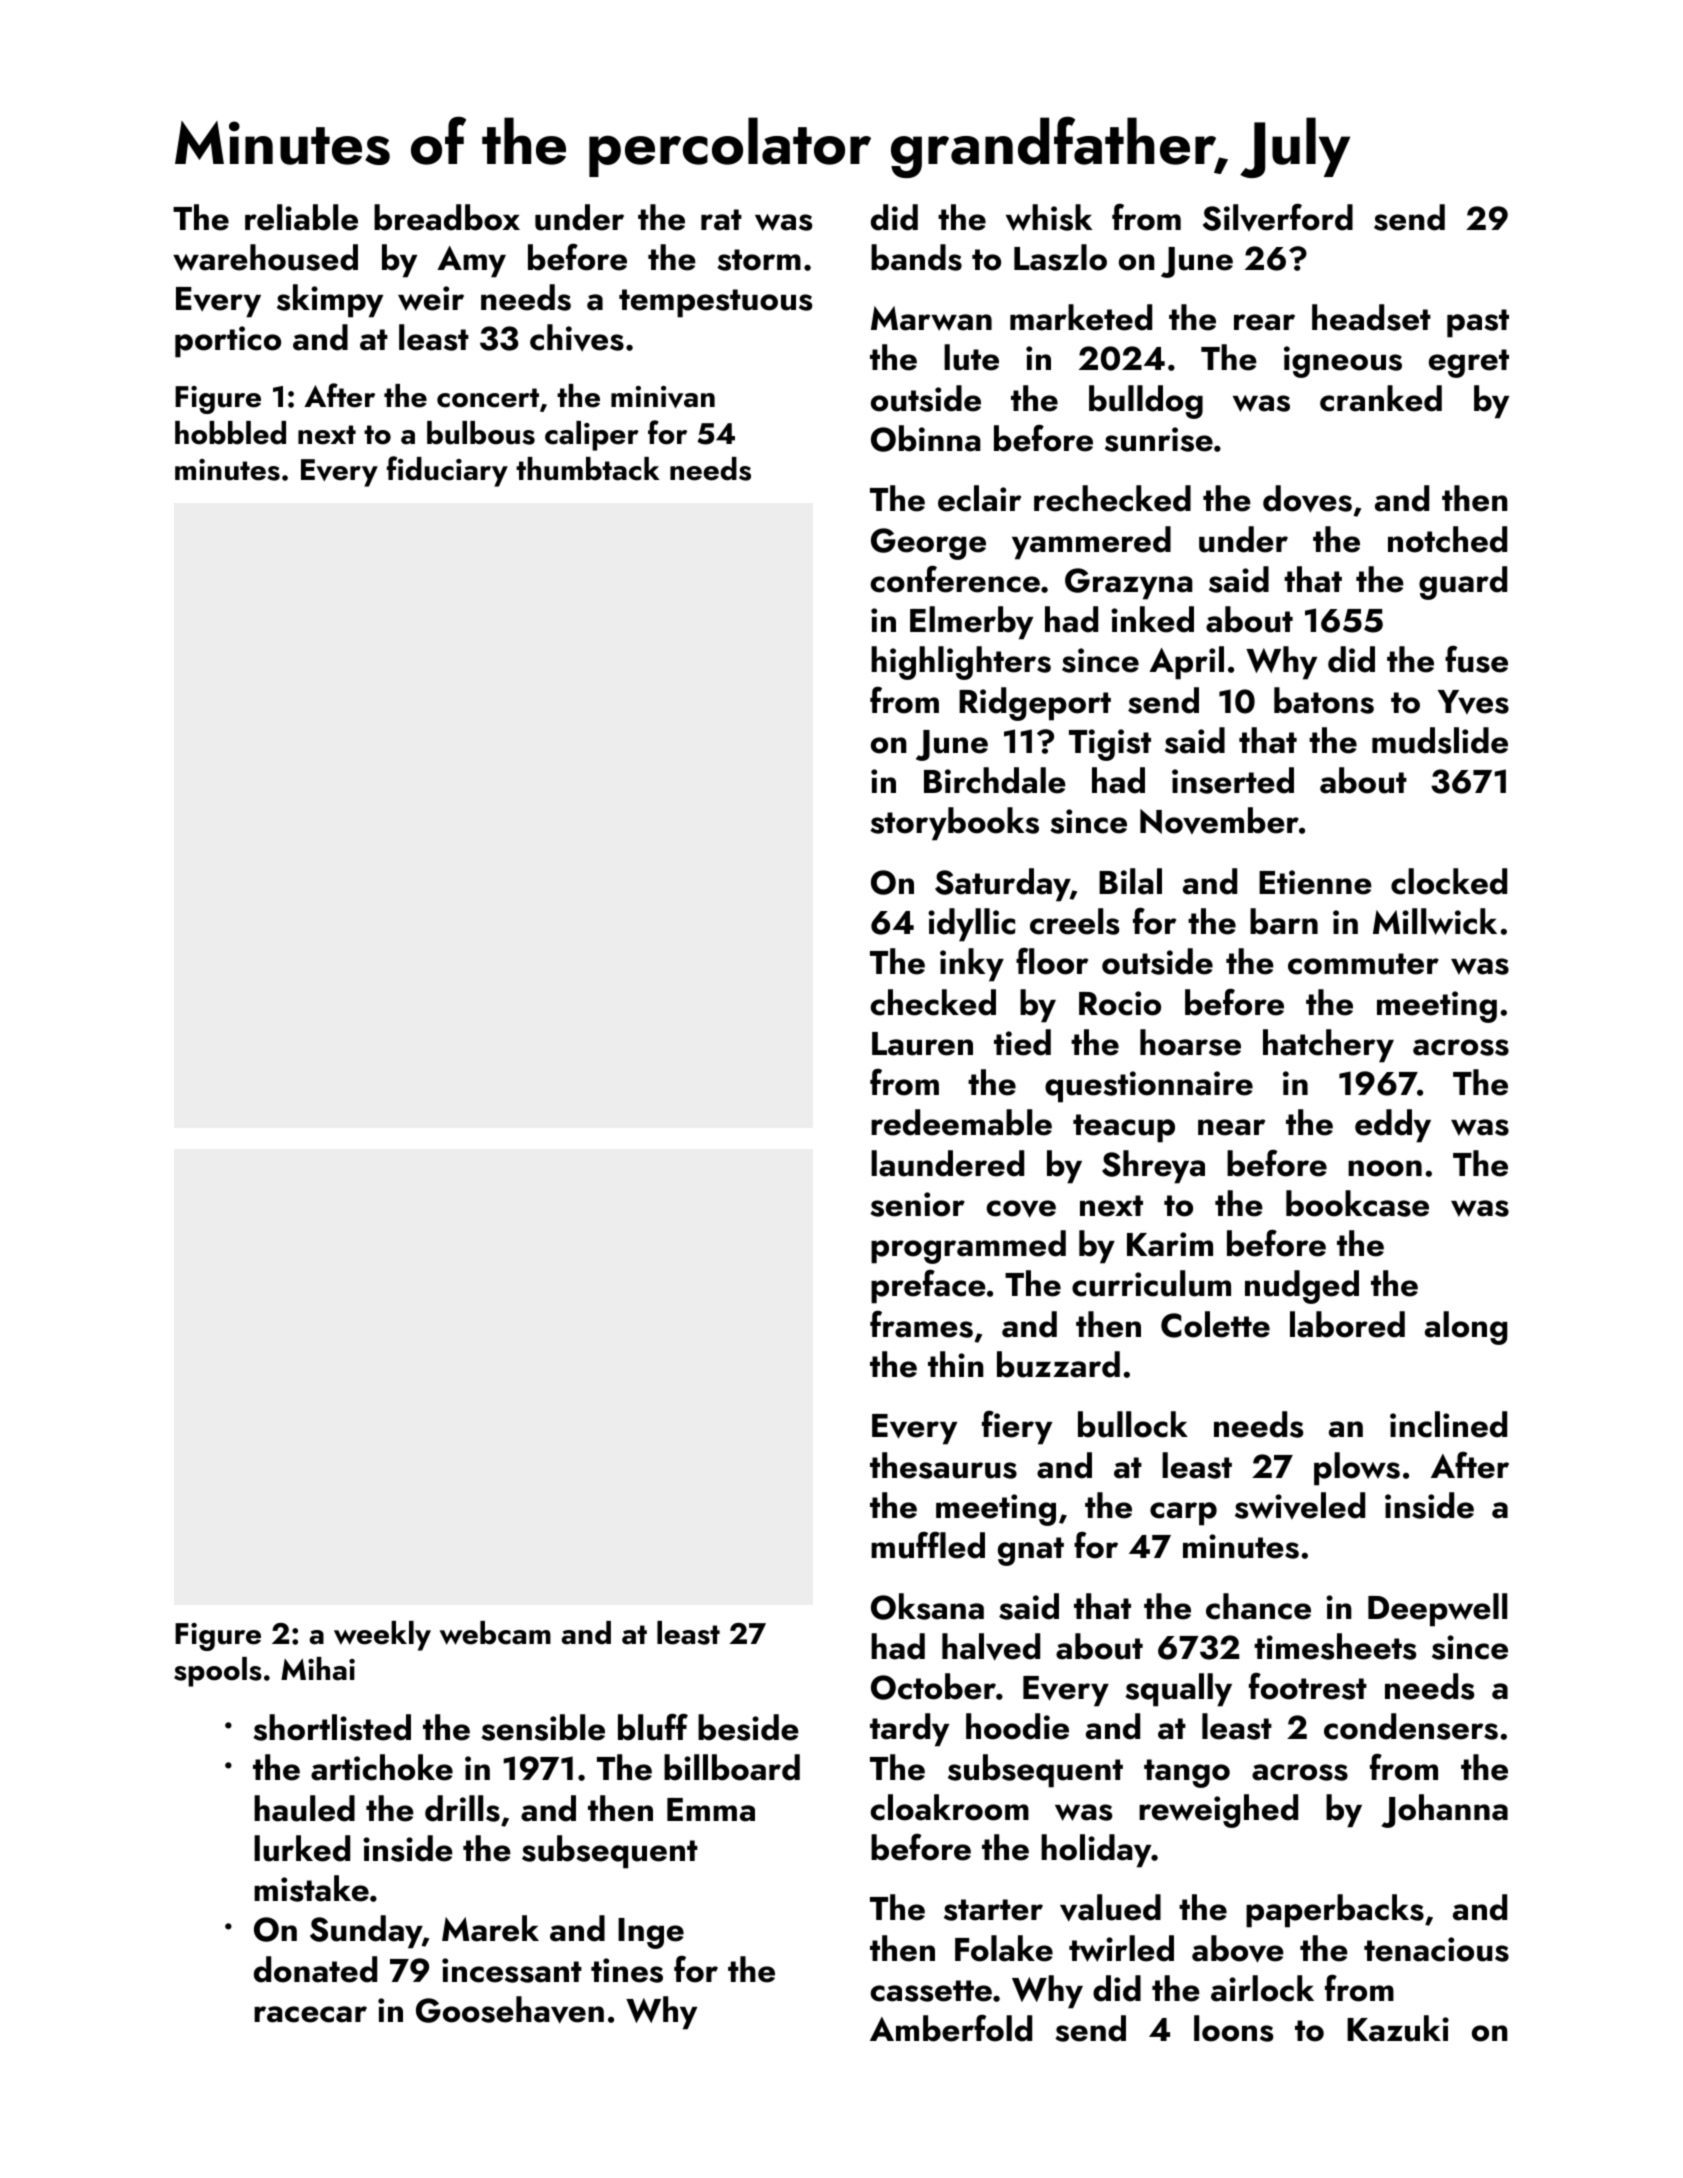 This image has width=1683, height=2178. Describe the element at coordinates (922, 1044) in the image. I see `Lauren` at that location.
